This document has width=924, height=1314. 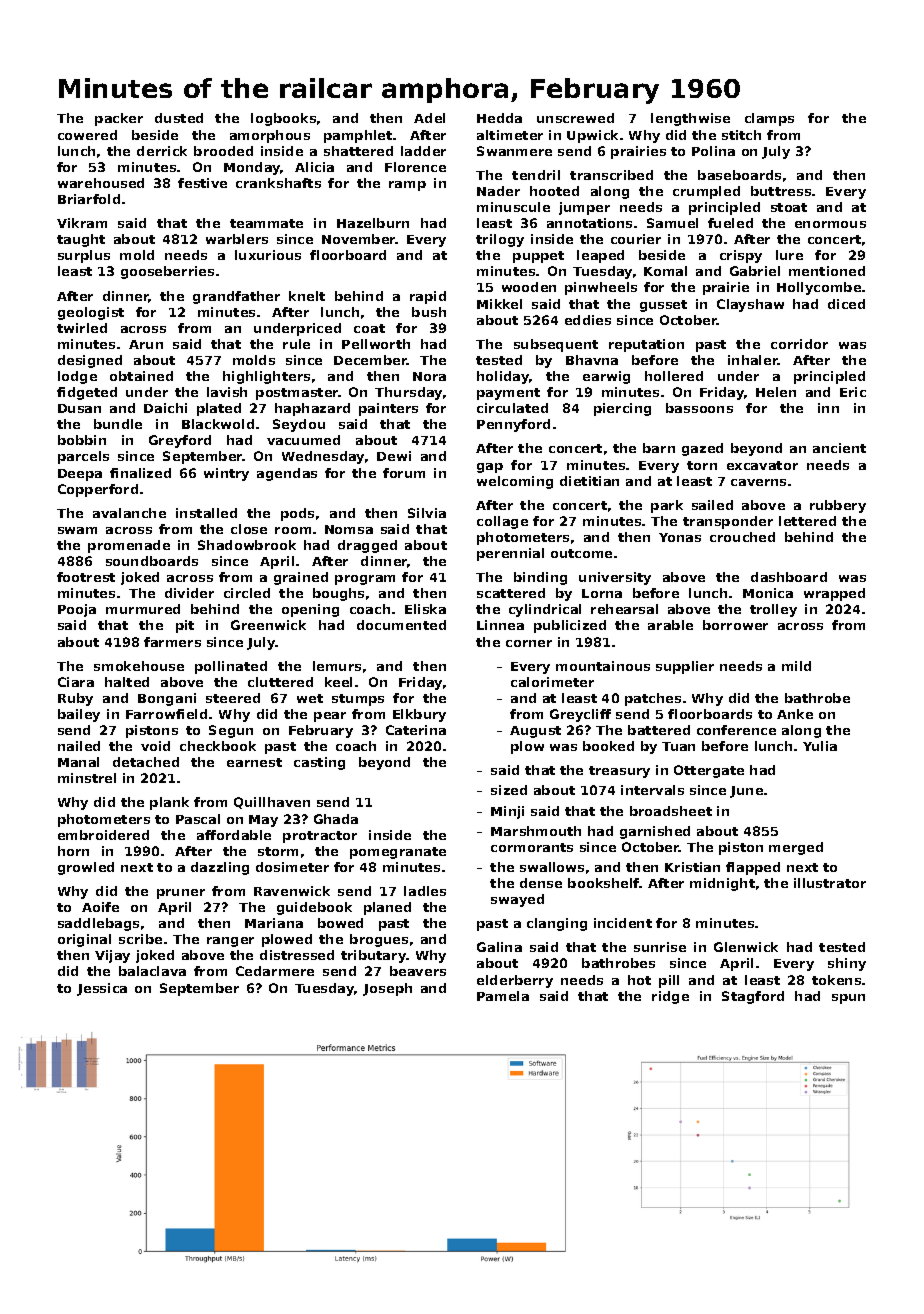 I want to click on Cedarmere, so click(x=275, y=971).
